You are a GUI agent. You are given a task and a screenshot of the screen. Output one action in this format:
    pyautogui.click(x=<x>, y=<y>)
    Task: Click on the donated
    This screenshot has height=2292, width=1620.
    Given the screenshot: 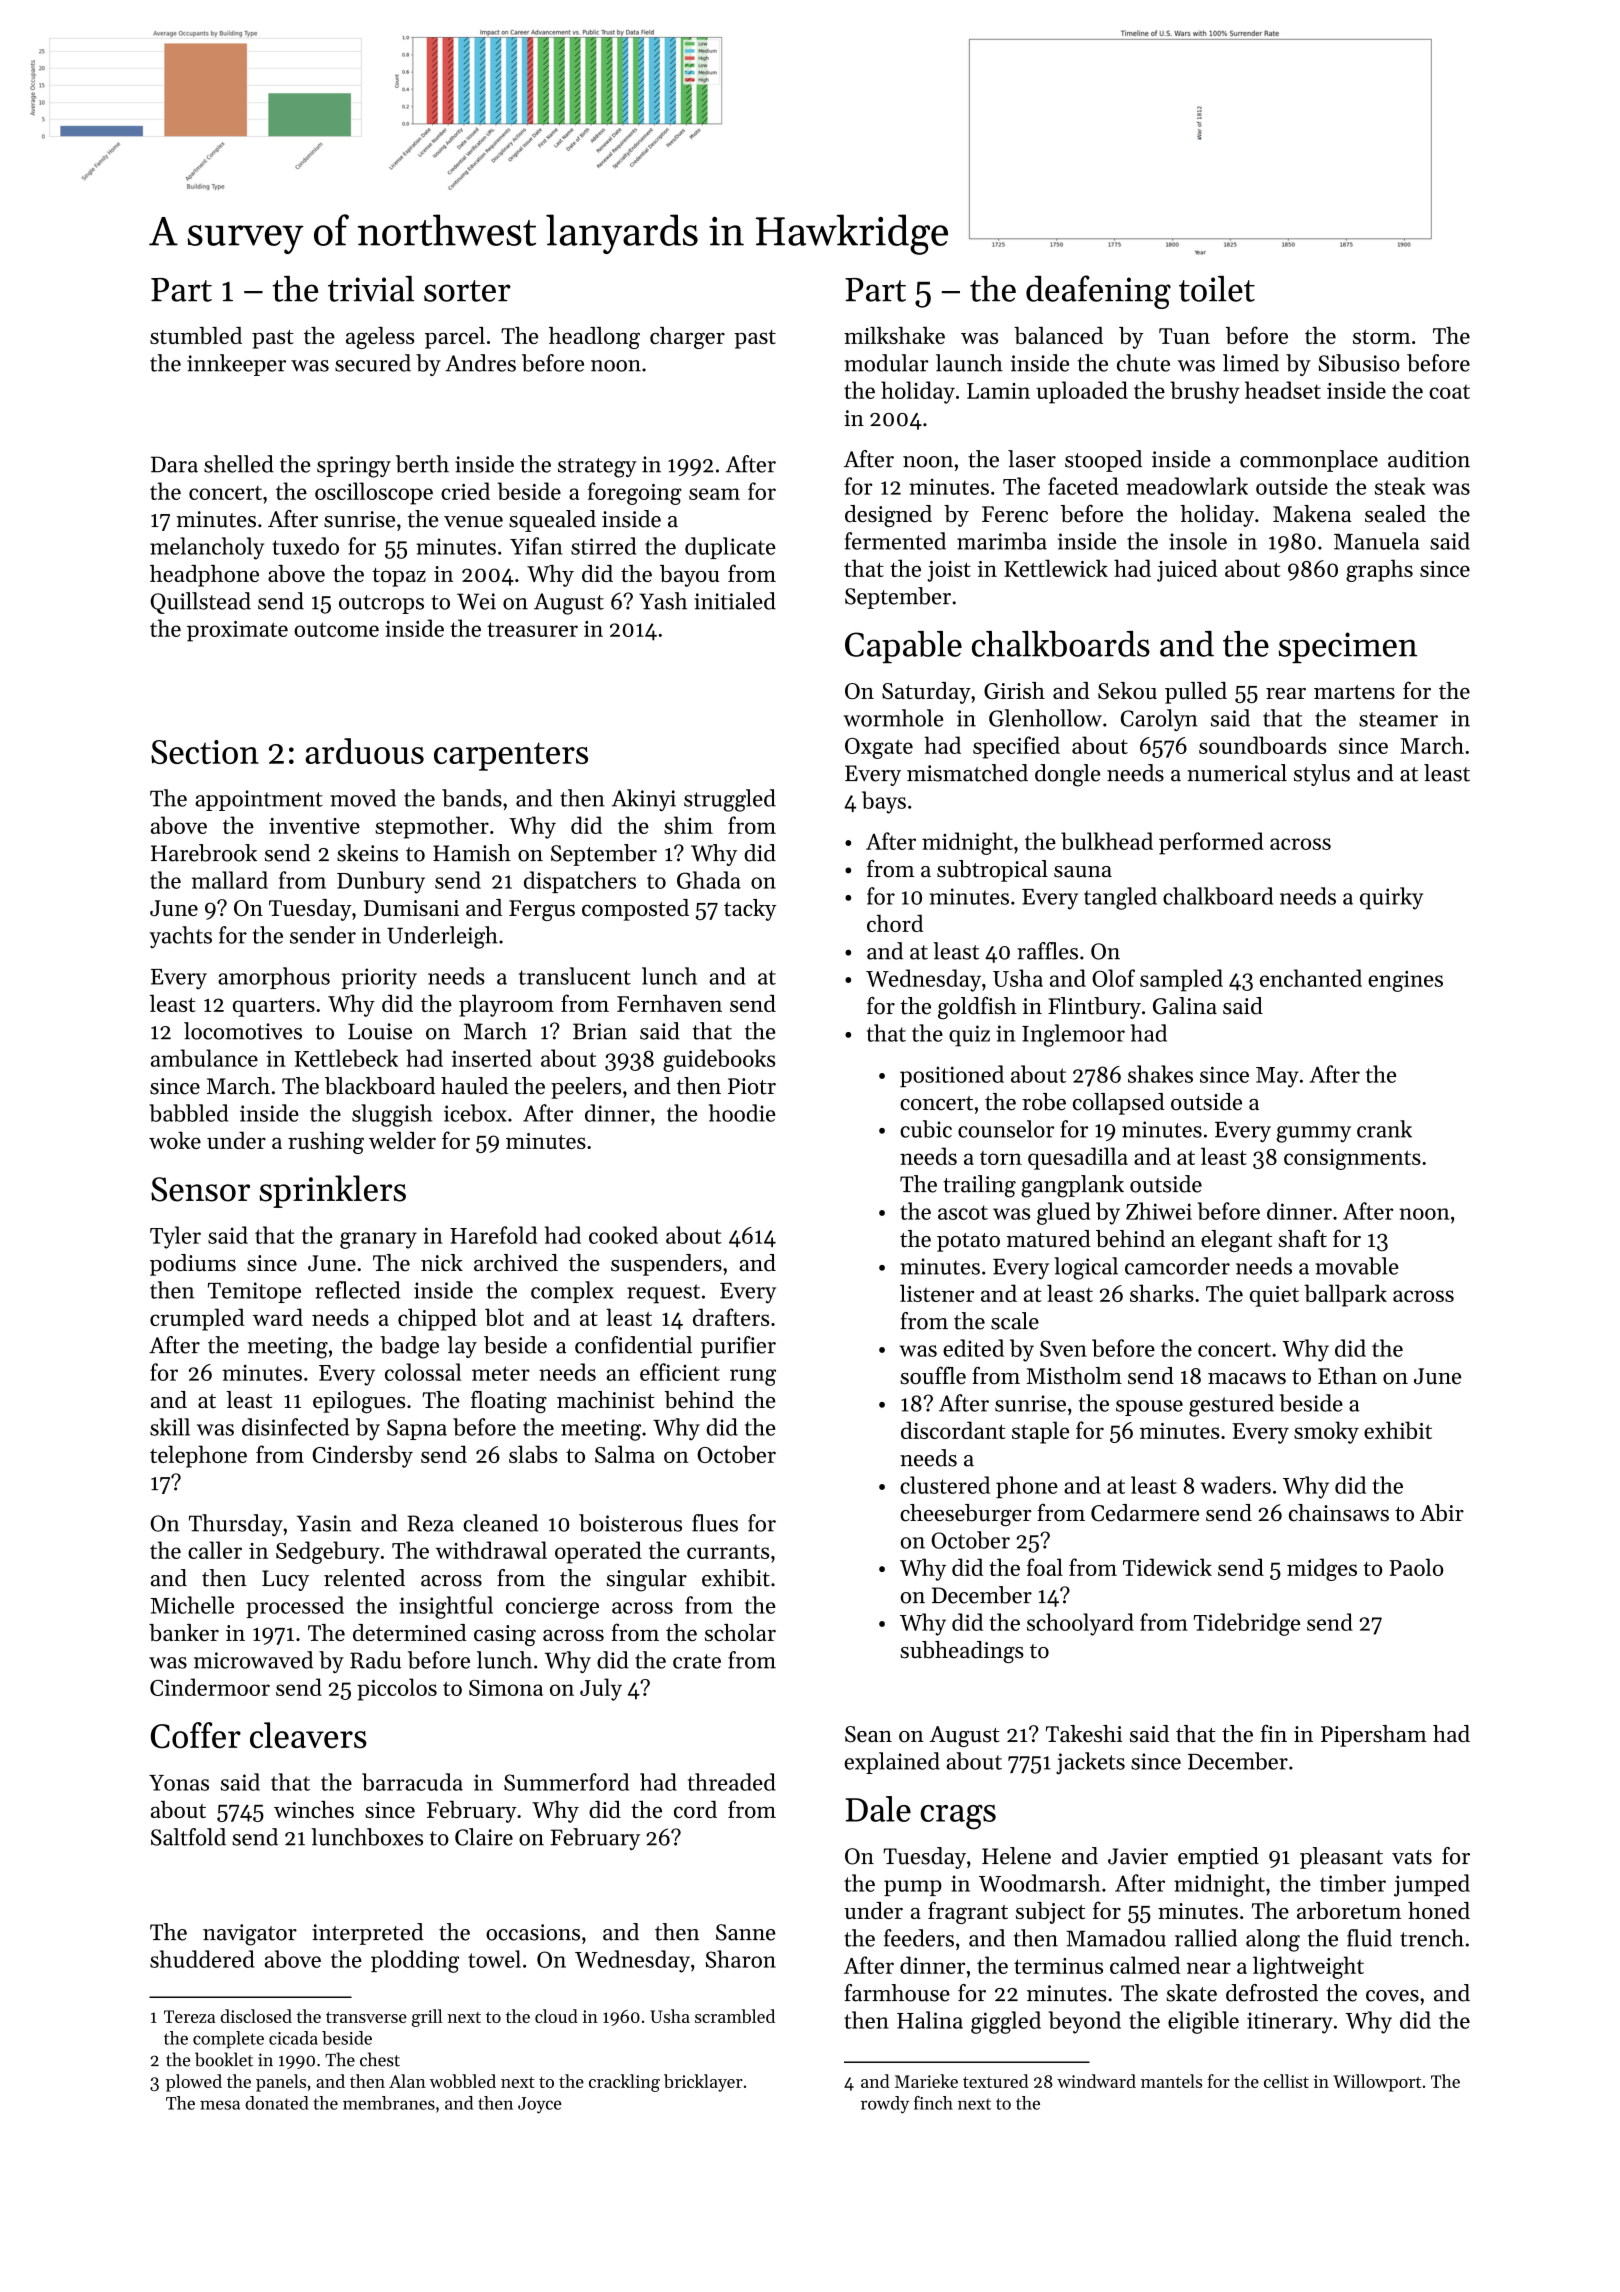 What is the action you would take?
    pyautogui.click(x=277, y=2103)
